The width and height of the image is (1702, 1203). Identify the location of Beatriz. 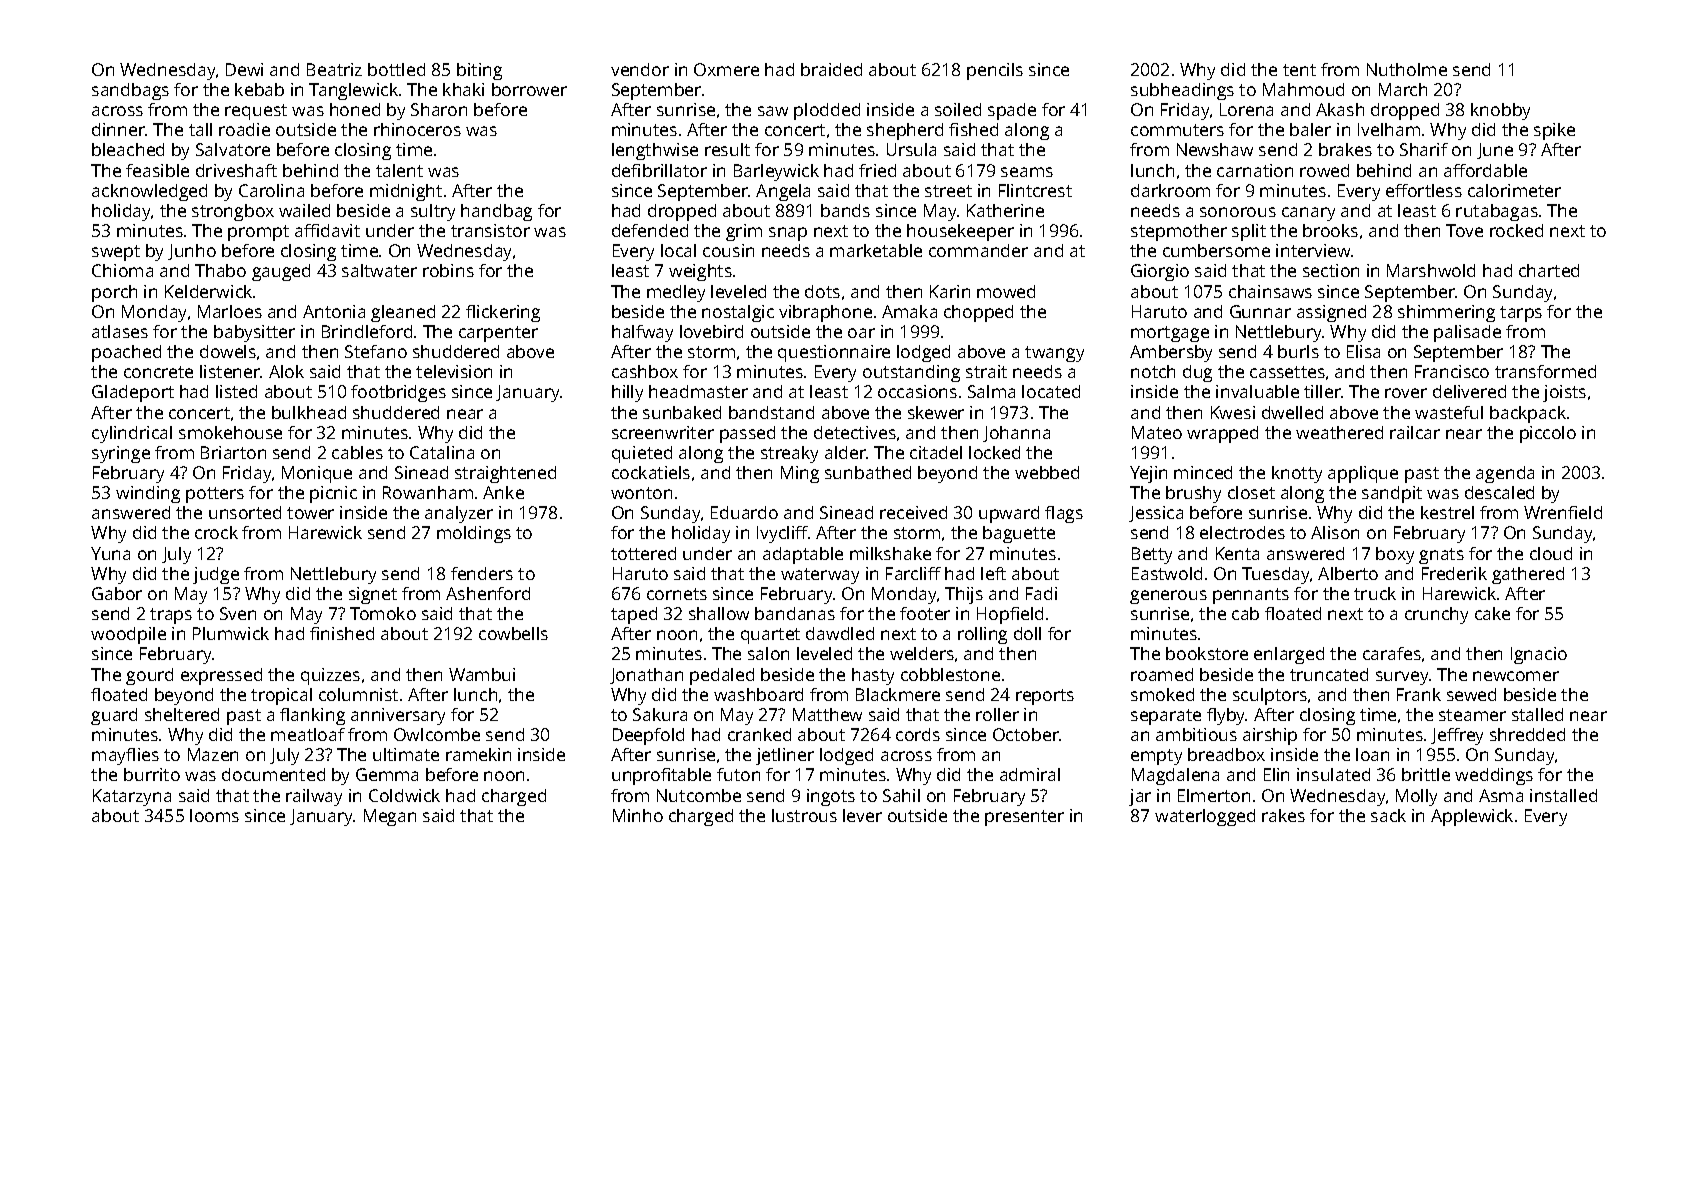
(334, 69).
